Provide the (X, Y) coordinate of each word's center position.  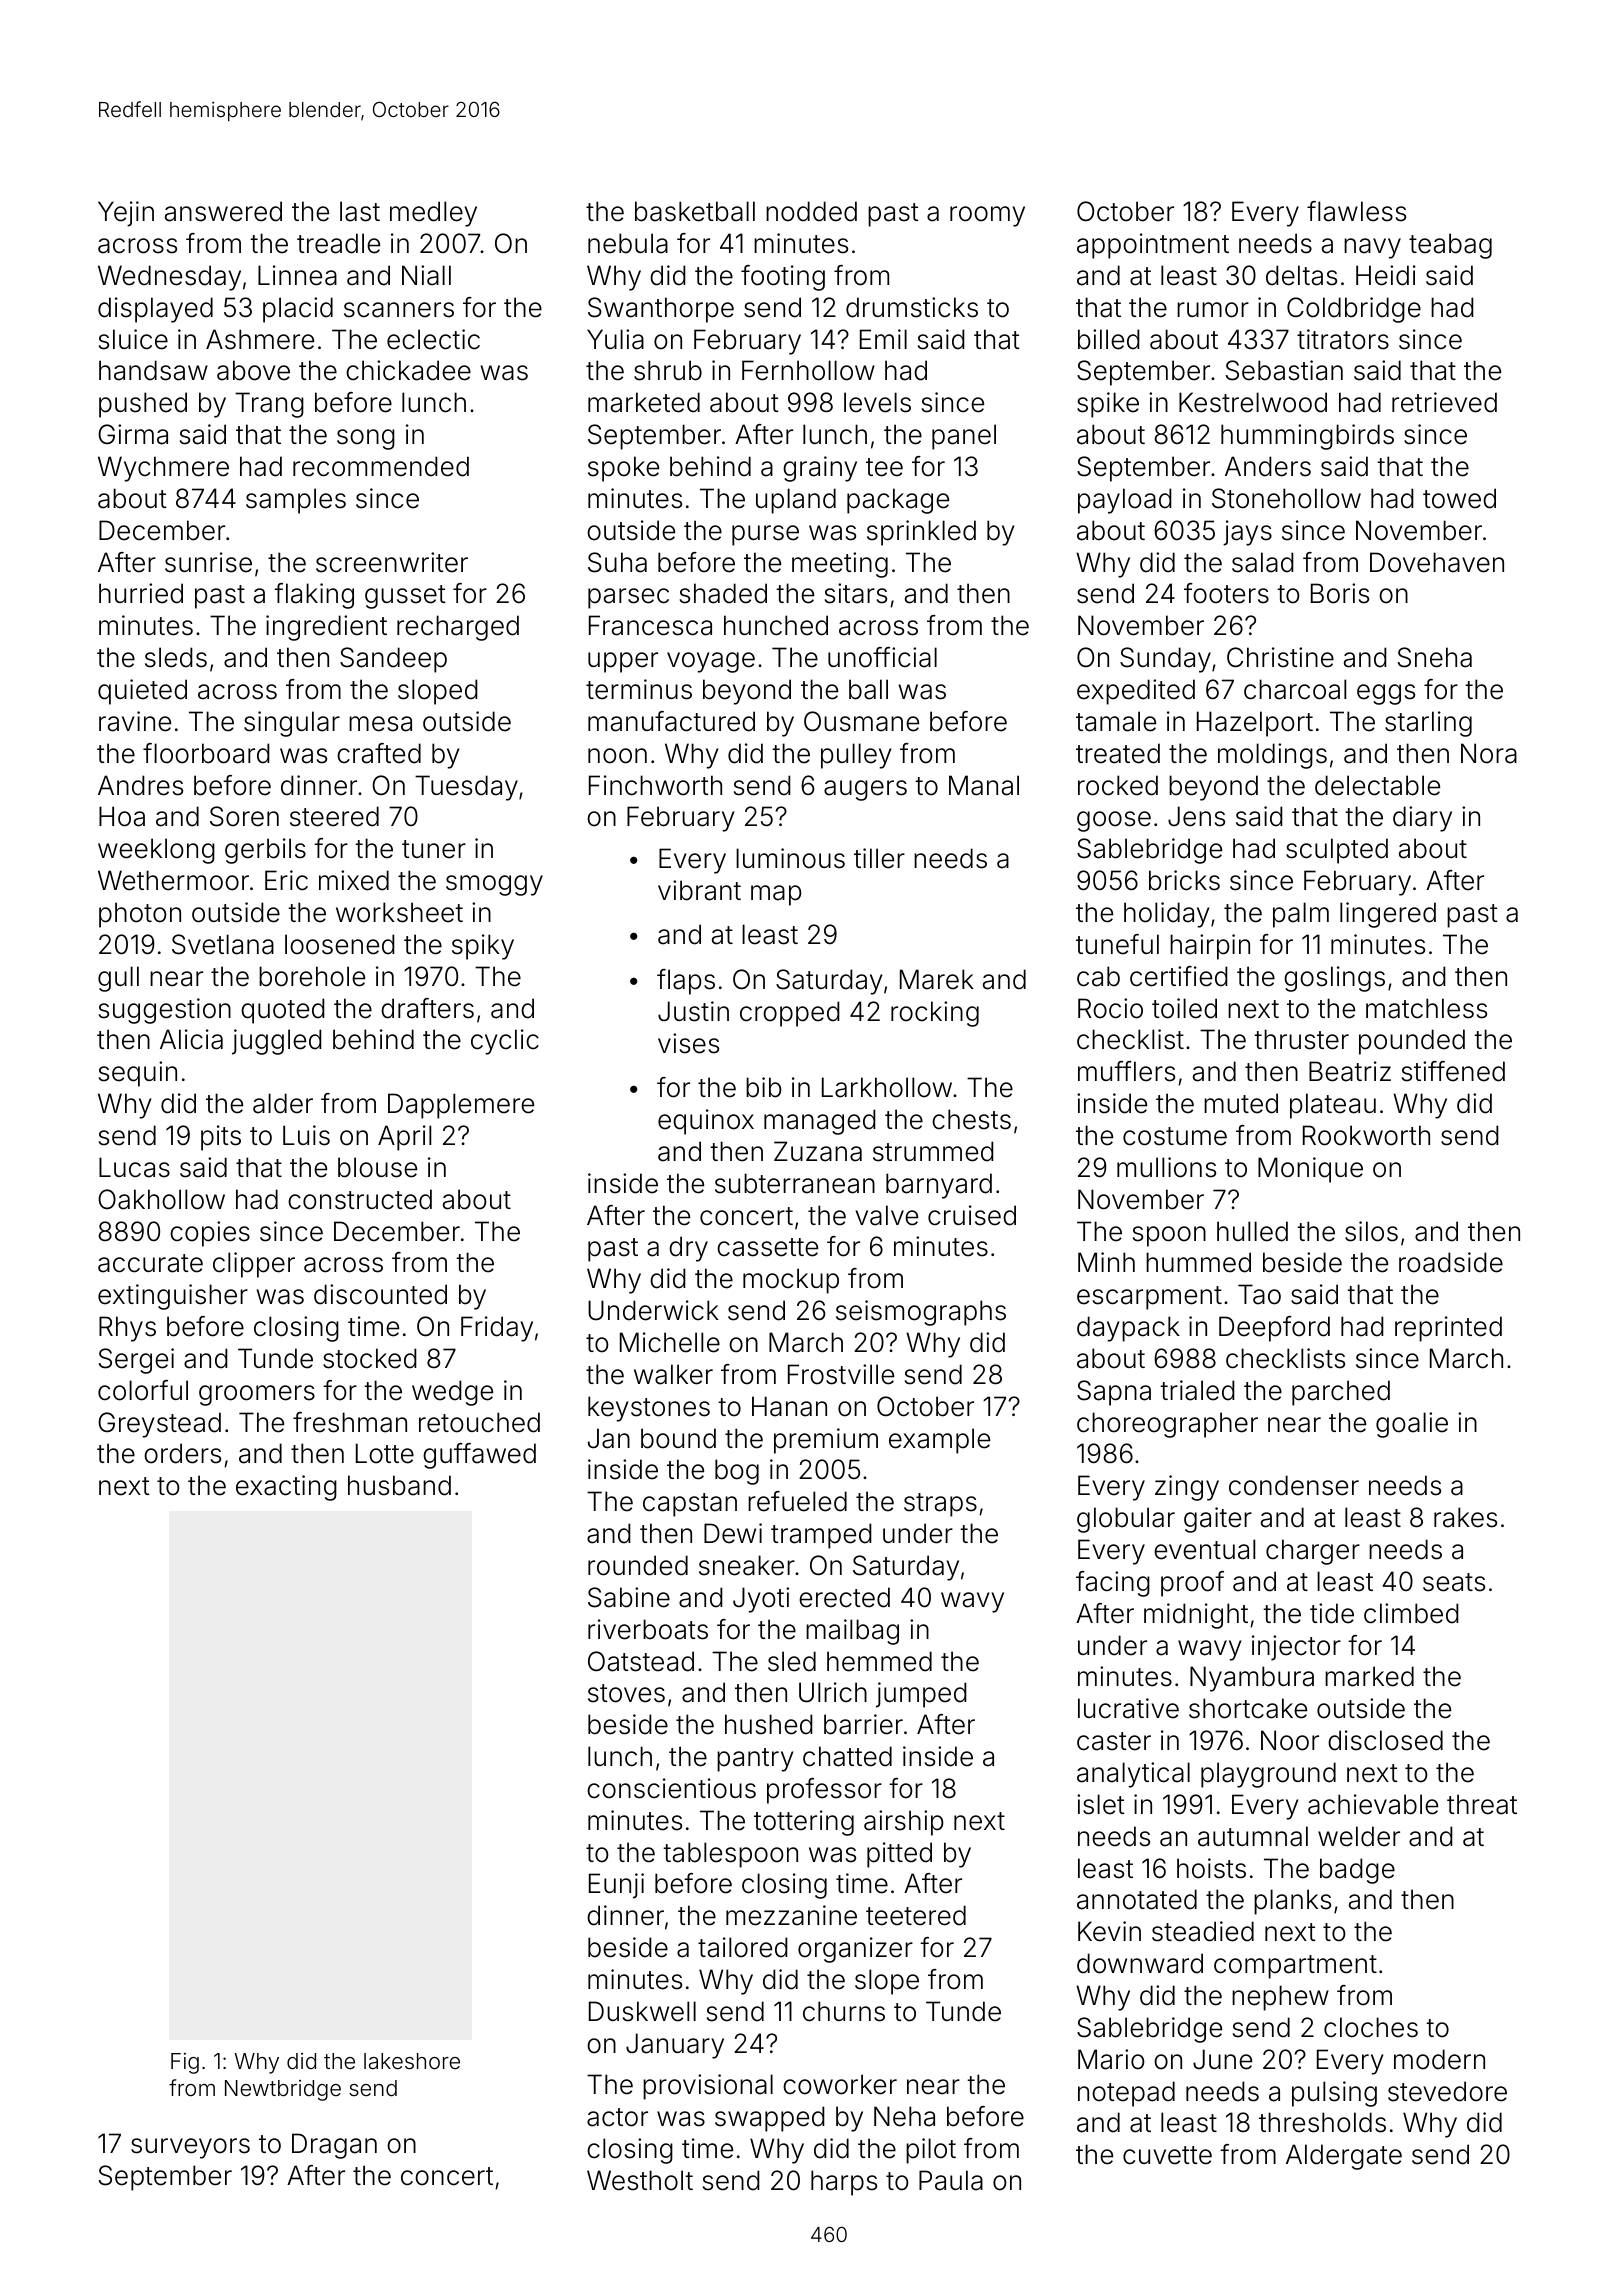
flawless (1356, 211)
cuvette (1167, 2155)
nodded (811, 211)
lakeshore (412, 2061)
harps (844, 2183)
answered (223, 211)
